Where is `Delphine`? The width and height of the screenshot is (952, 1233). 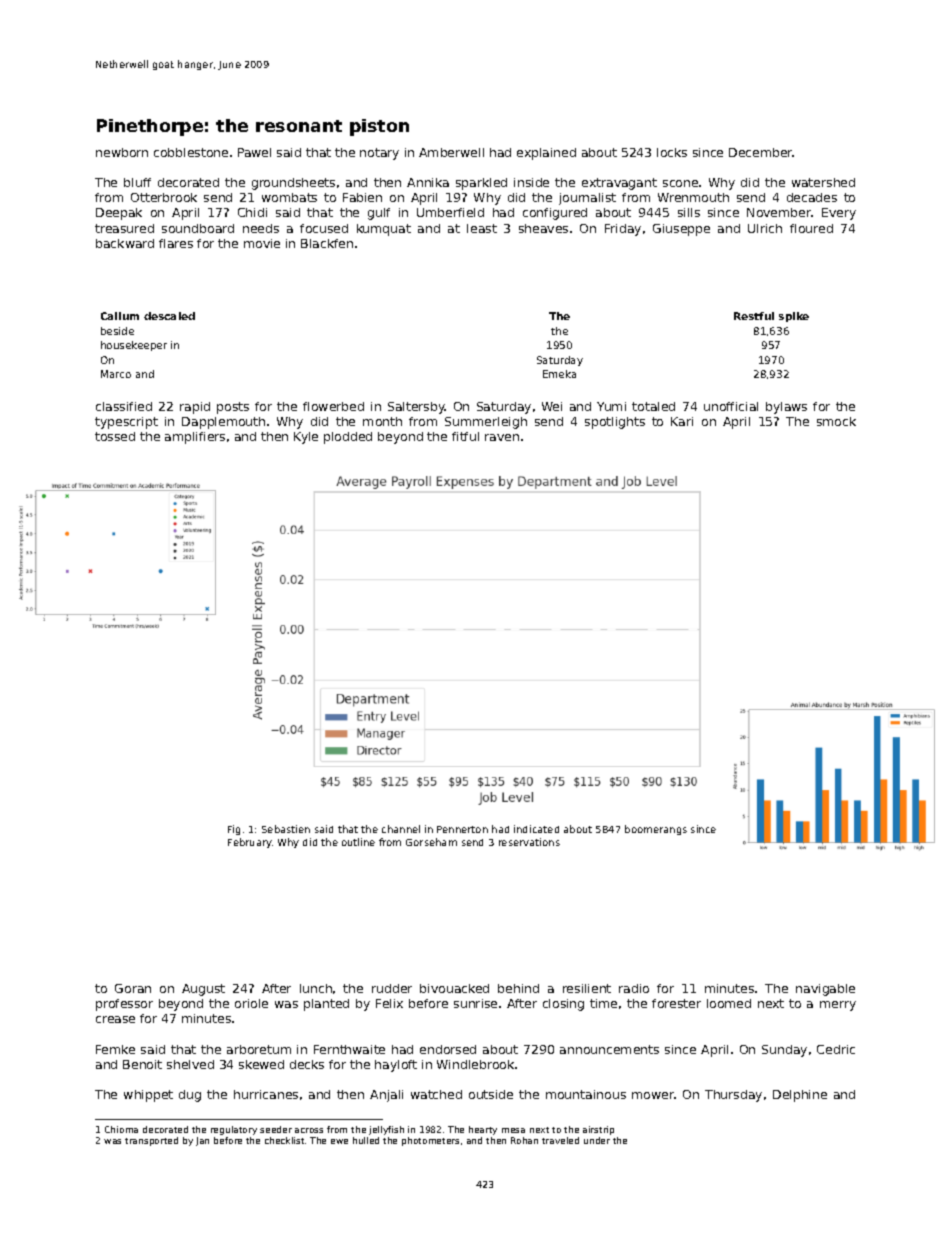
Delphine is located at coordinates (800, 1096).
